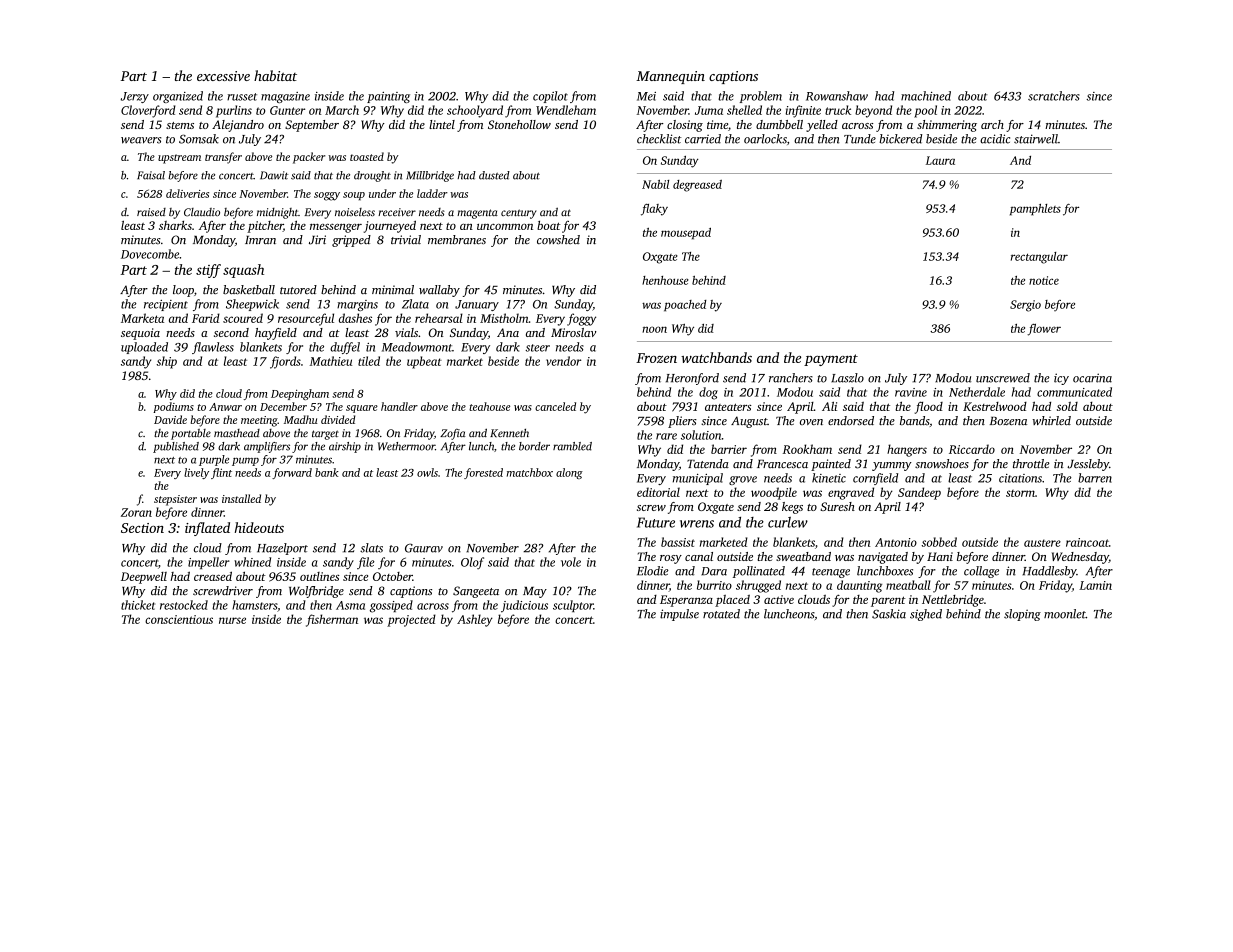 The image size is (1233, 952). What do you see at coordinates (1036, 139) in the screenshot?
I see `stairwell` at bounding box center [1036, 139].
